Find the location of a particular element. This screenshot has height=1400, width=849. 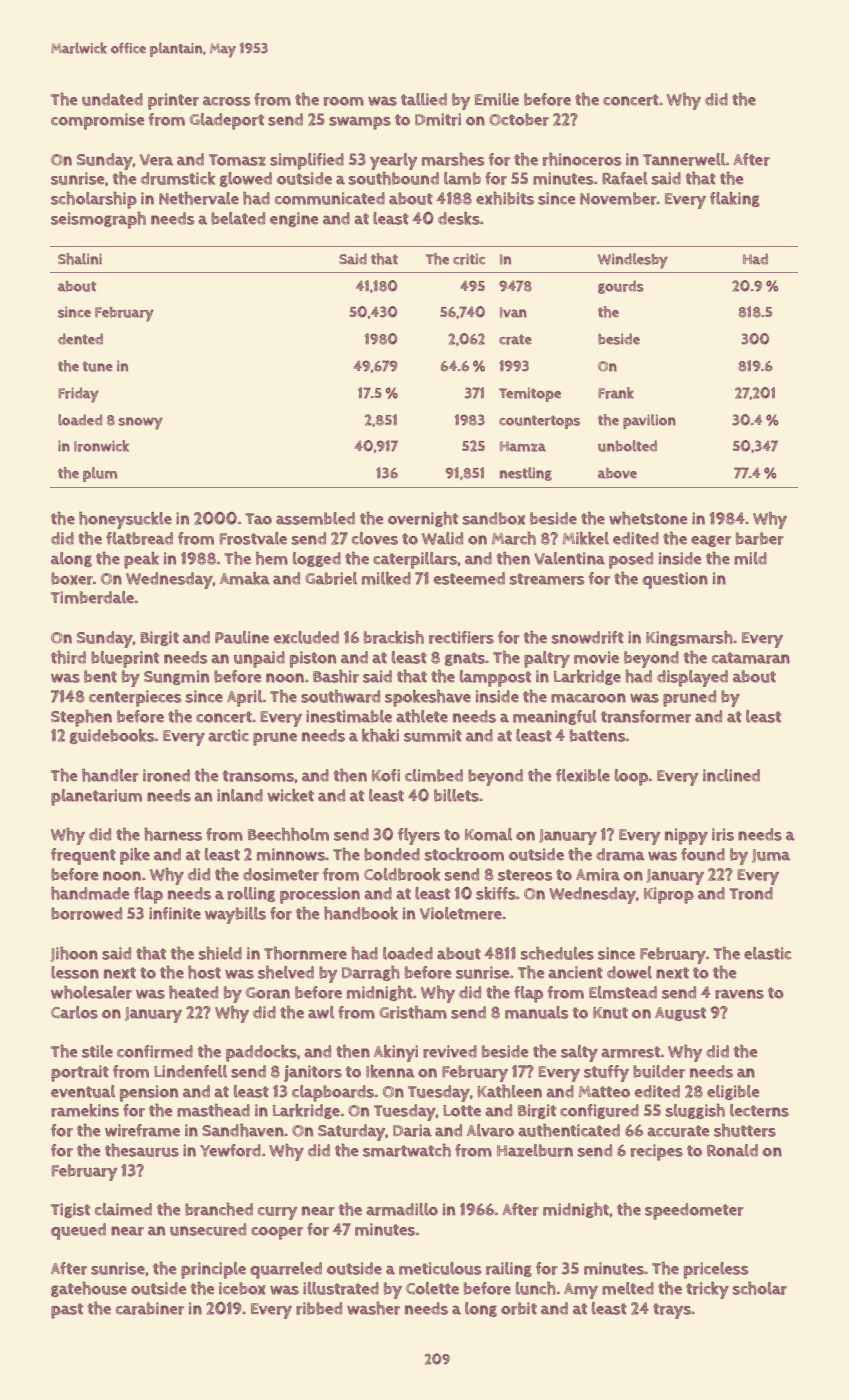

inclined is located at coordinates (731, 775).
